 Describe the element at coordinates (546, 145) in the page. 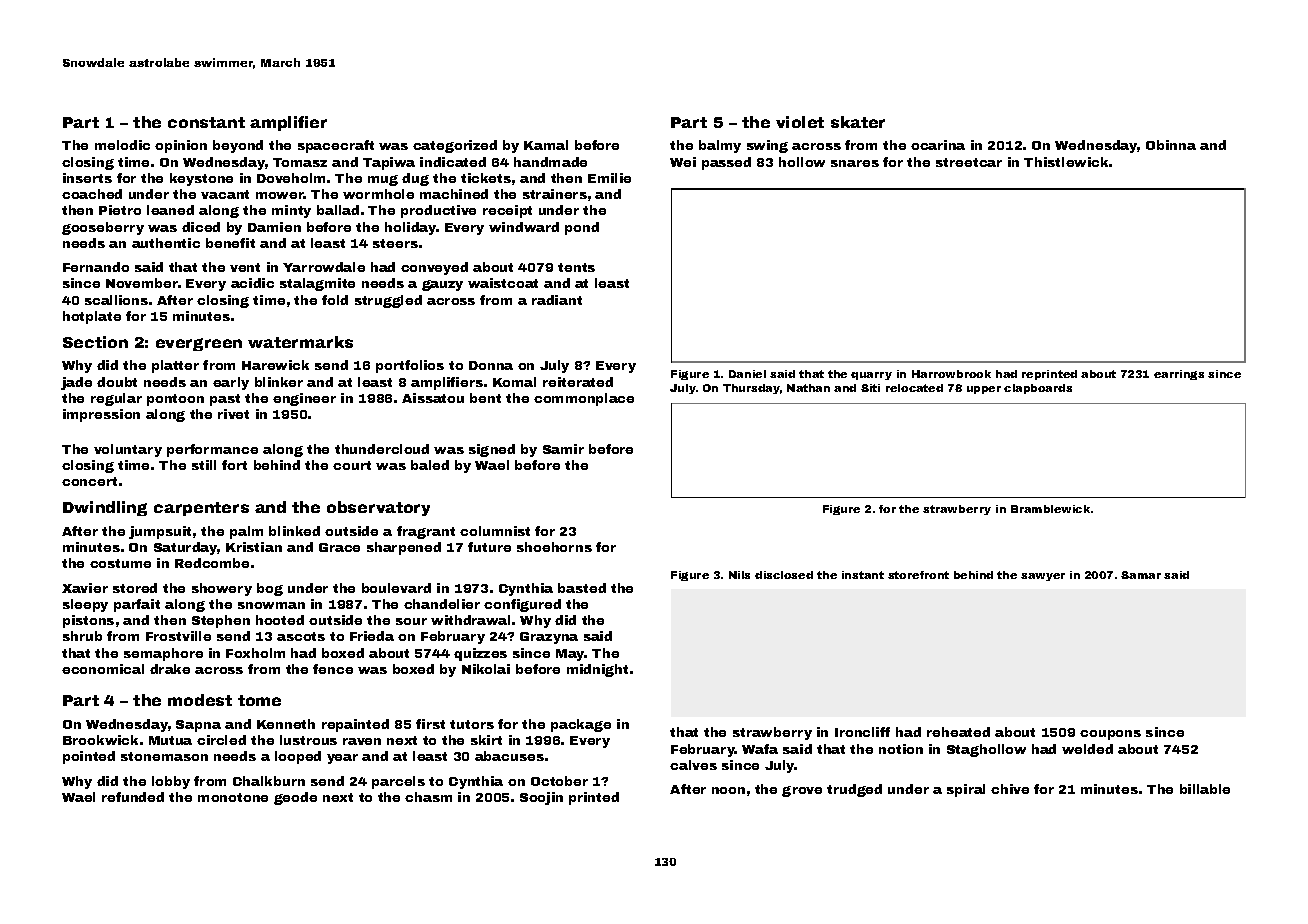

I see `Kamal` at that location.
